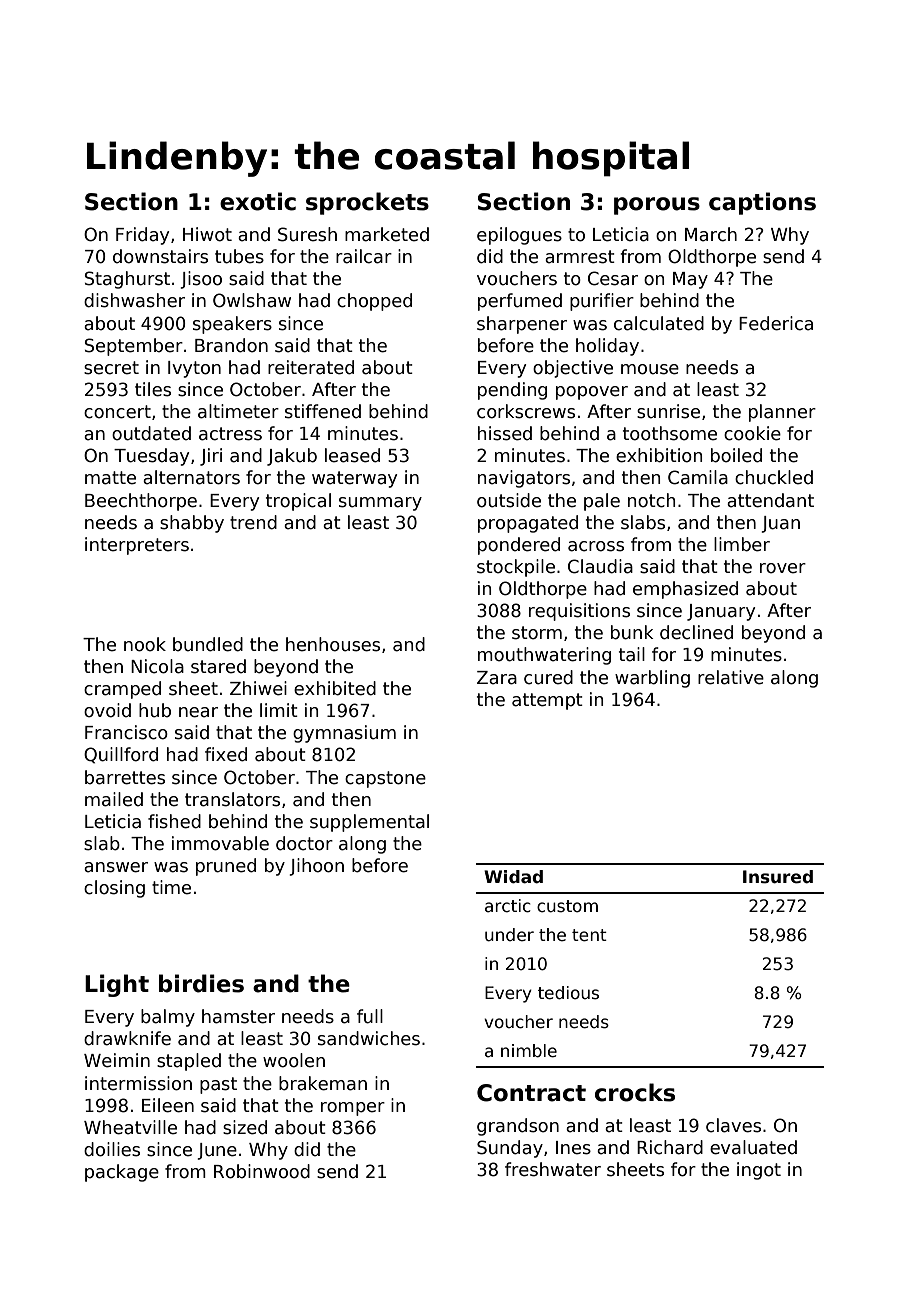  I want to click on Weimin, so click(117, 1060).
